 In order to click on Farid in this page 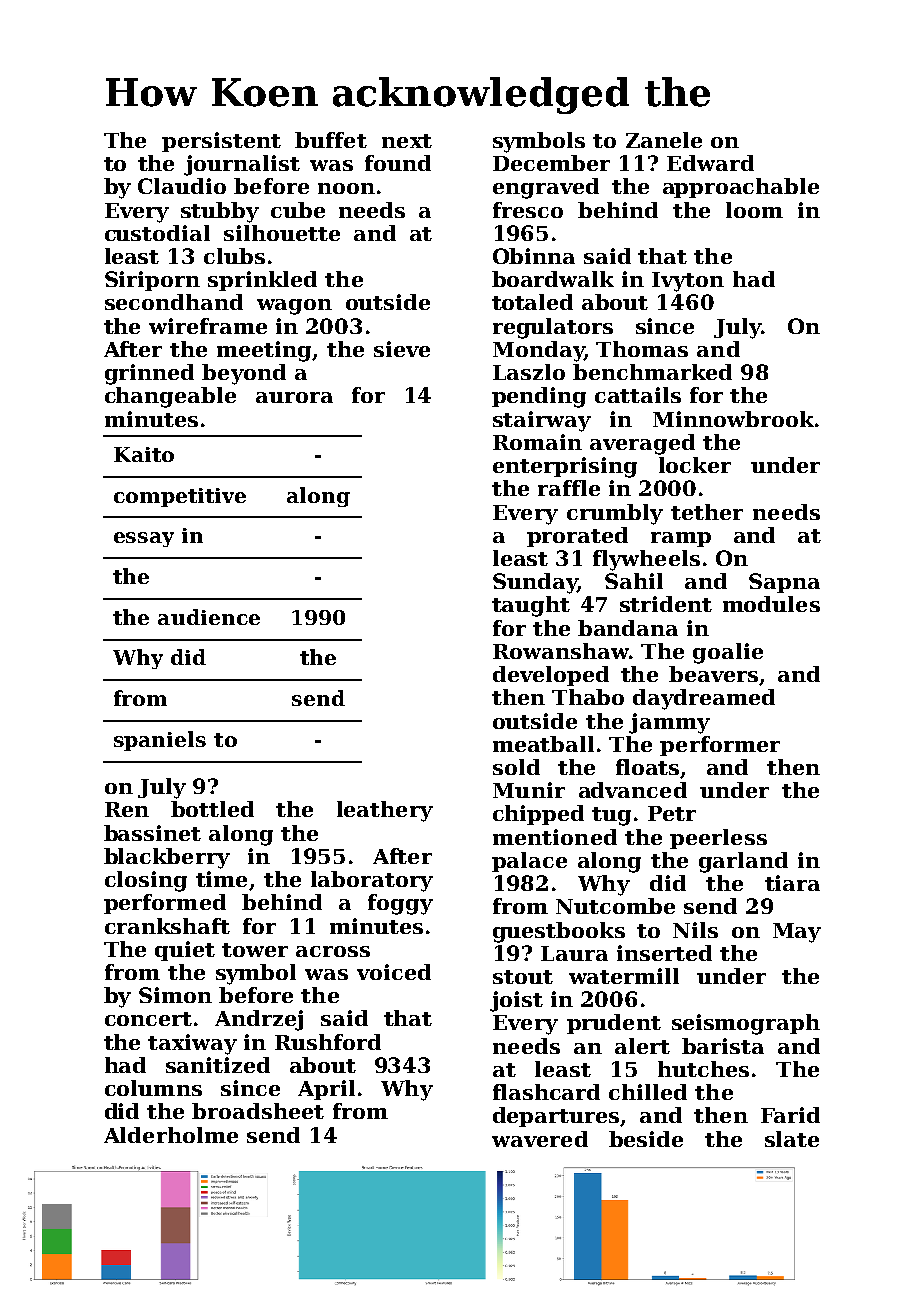, I will do `click(790, 1115)`.
